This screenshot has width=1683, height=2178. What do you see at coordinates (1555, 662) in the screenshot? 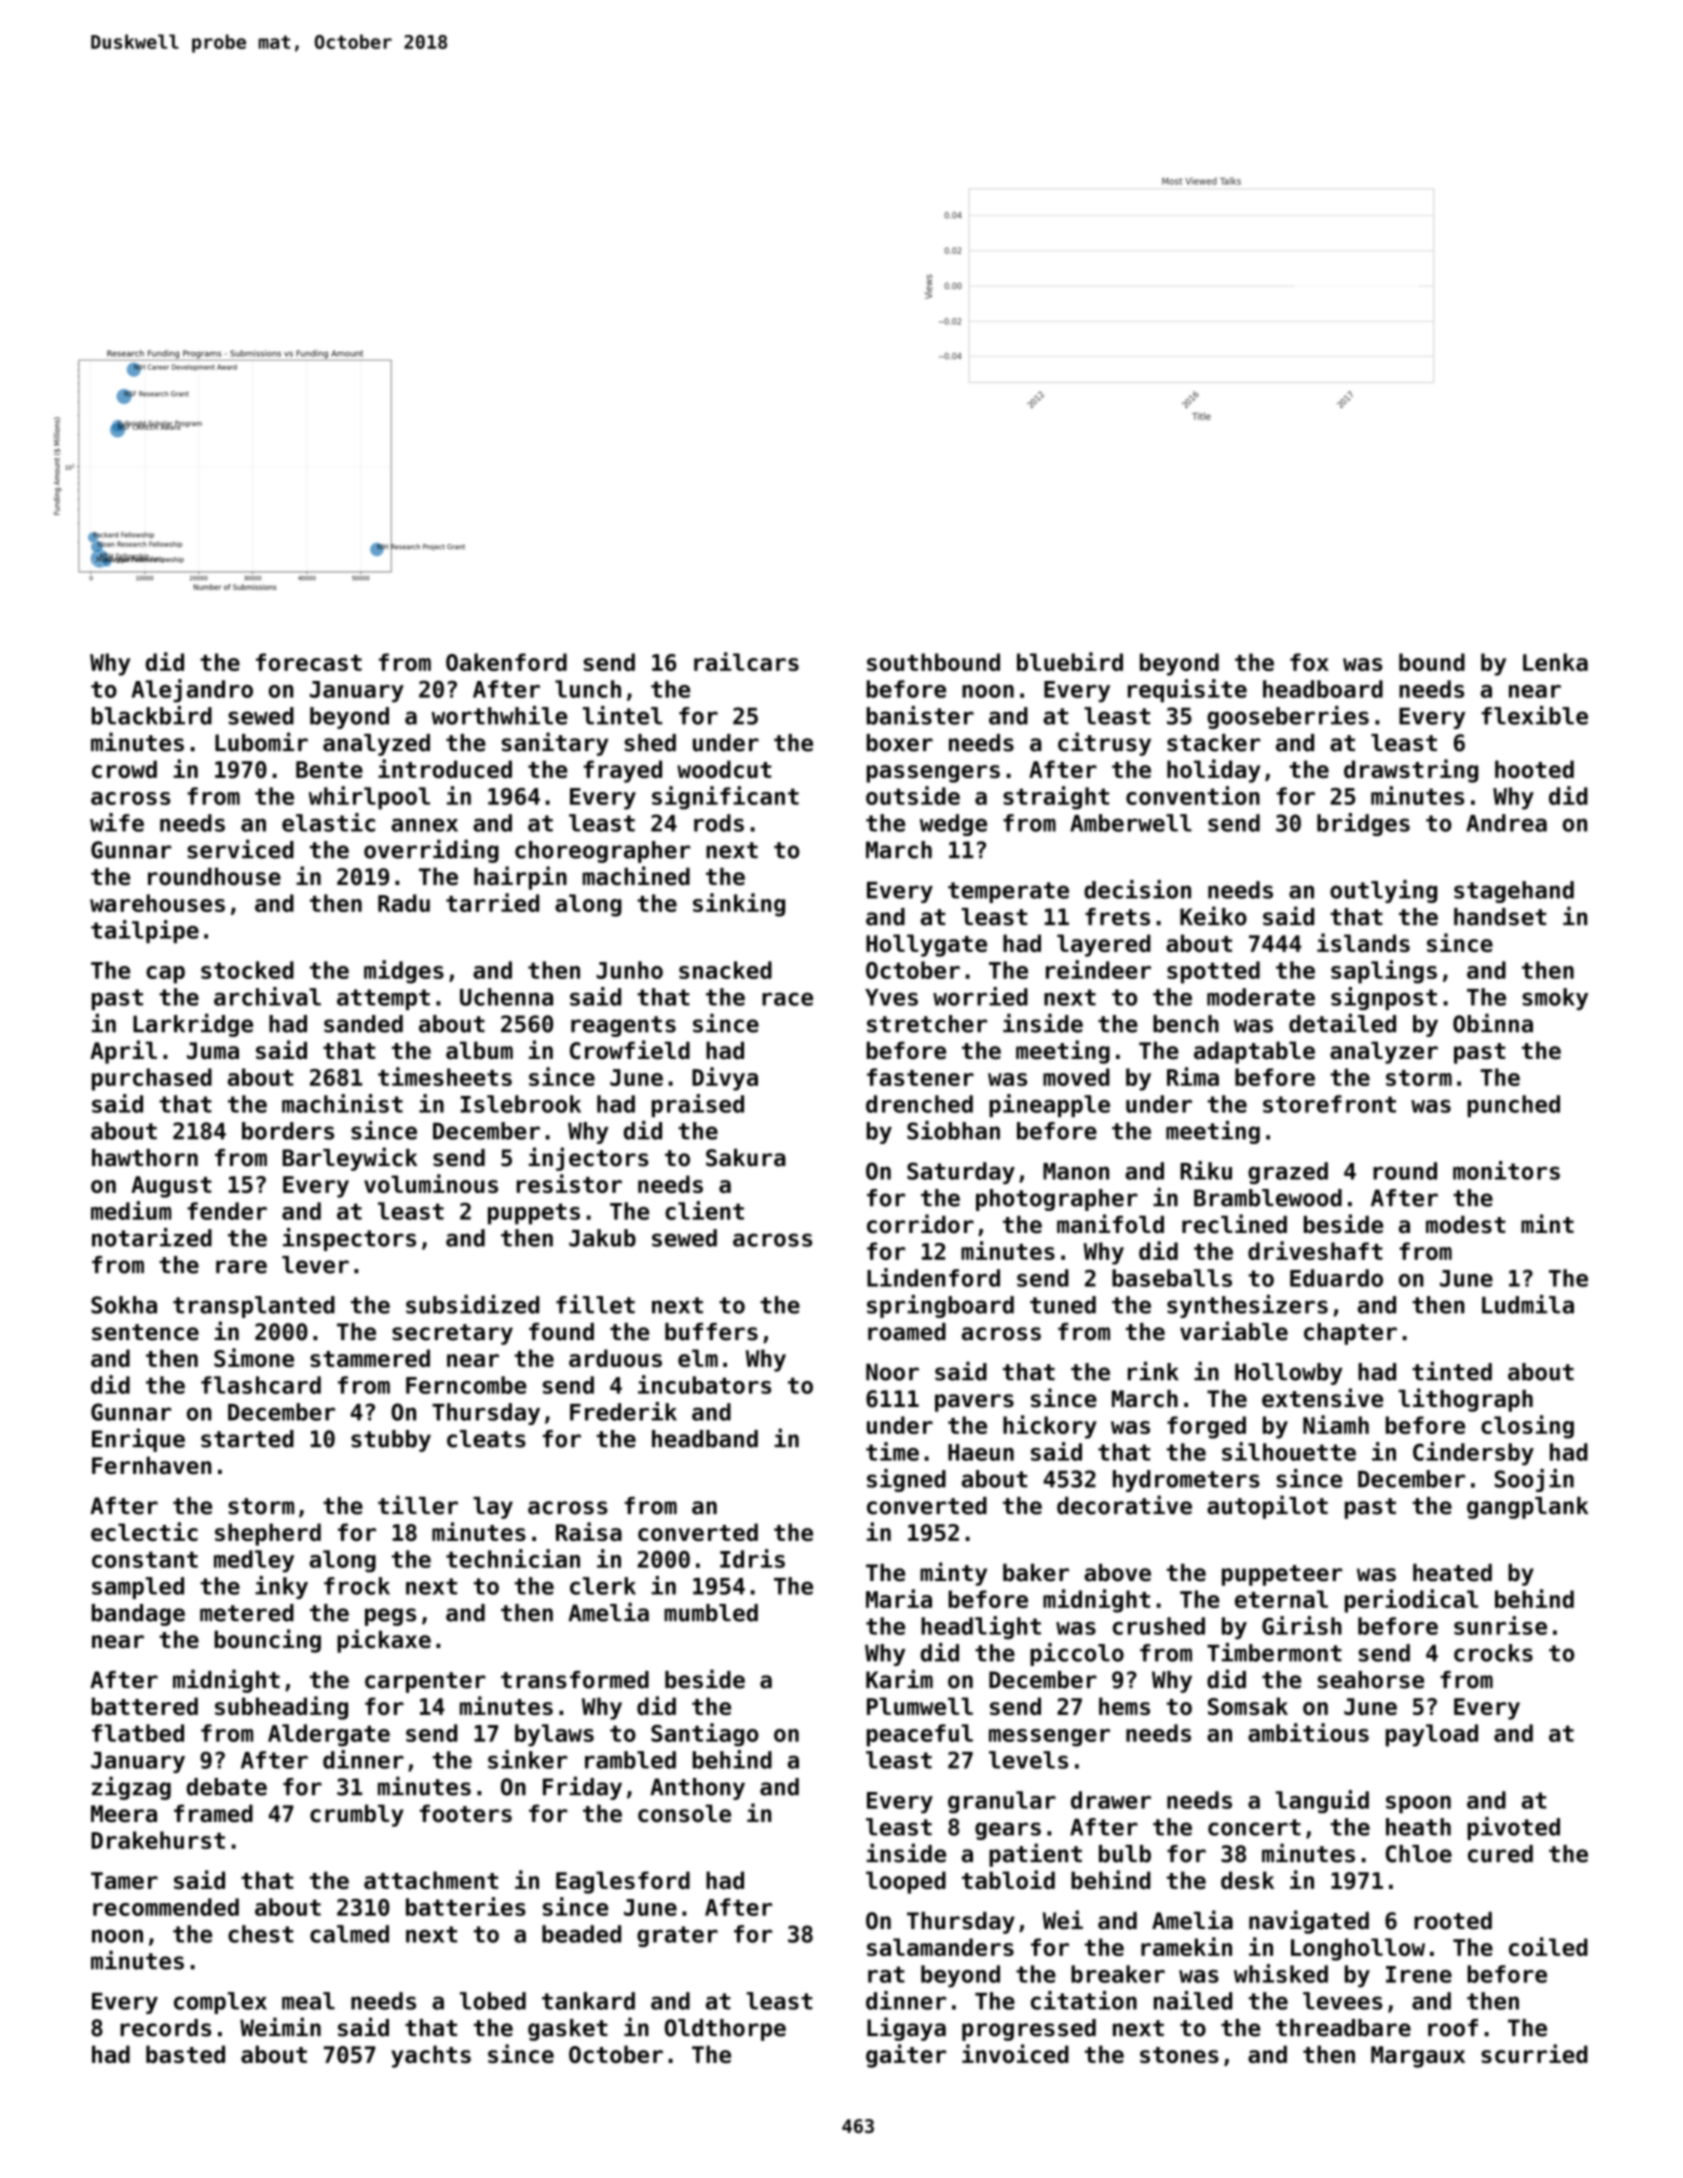
I see `Lenka` at bounding box center [1555, 662].
